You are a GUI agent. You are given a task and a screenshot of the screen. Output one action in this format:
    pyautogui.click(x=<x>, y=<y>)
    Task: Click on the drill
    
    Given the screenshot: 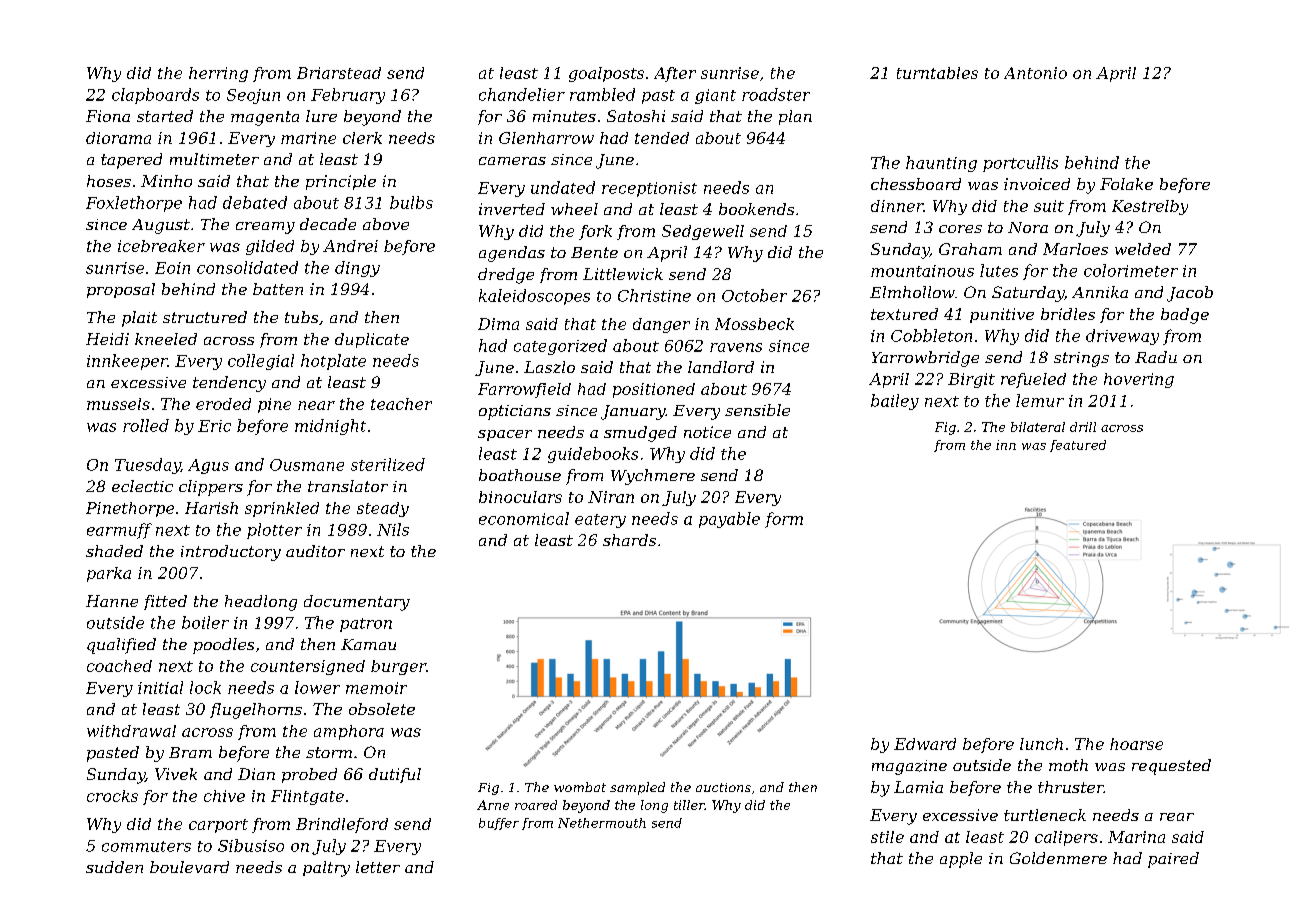 What is the action you would take?
    pyautogui.click(x=1083, y=427)
